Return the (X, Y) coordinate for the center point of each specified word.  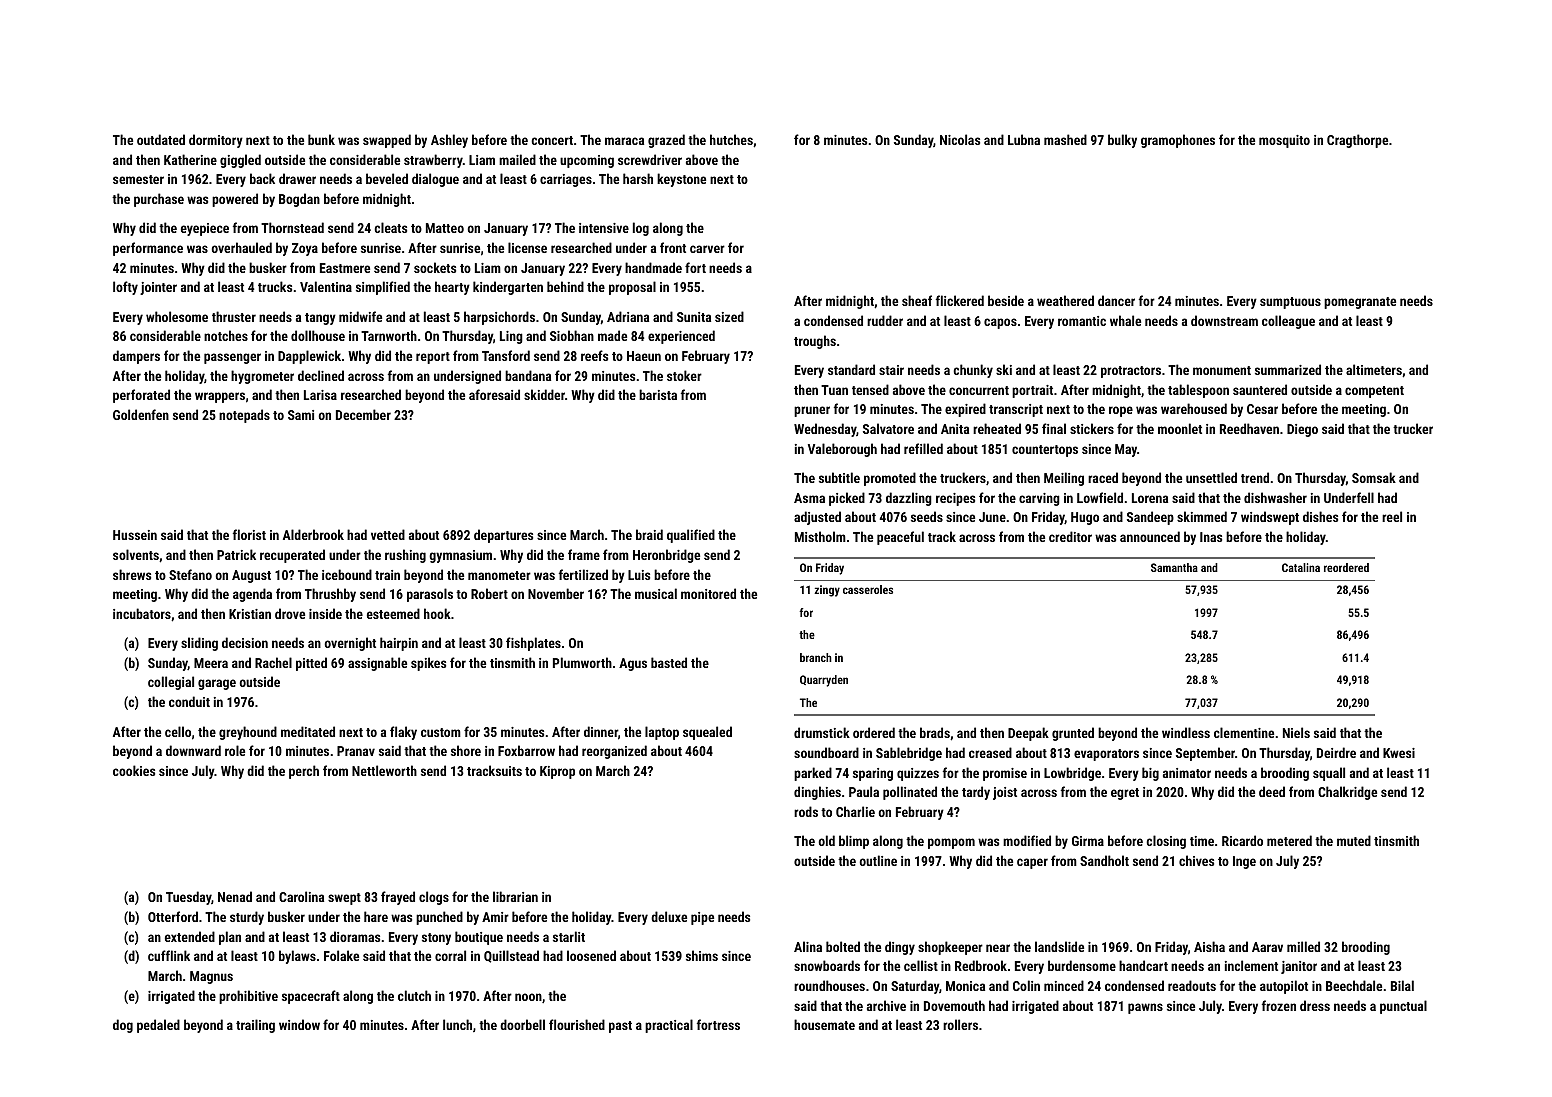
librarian (515, 896)
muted (1354, 840)
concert (552, 140)
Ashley (449, 141)
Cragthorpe (1357, 141)
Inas (1211, 537)
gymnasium (460, 556)
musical (656, 593)
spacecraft (311, 997)
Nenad (235, 896)
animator (1187, 773)
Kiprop (557, 772)
